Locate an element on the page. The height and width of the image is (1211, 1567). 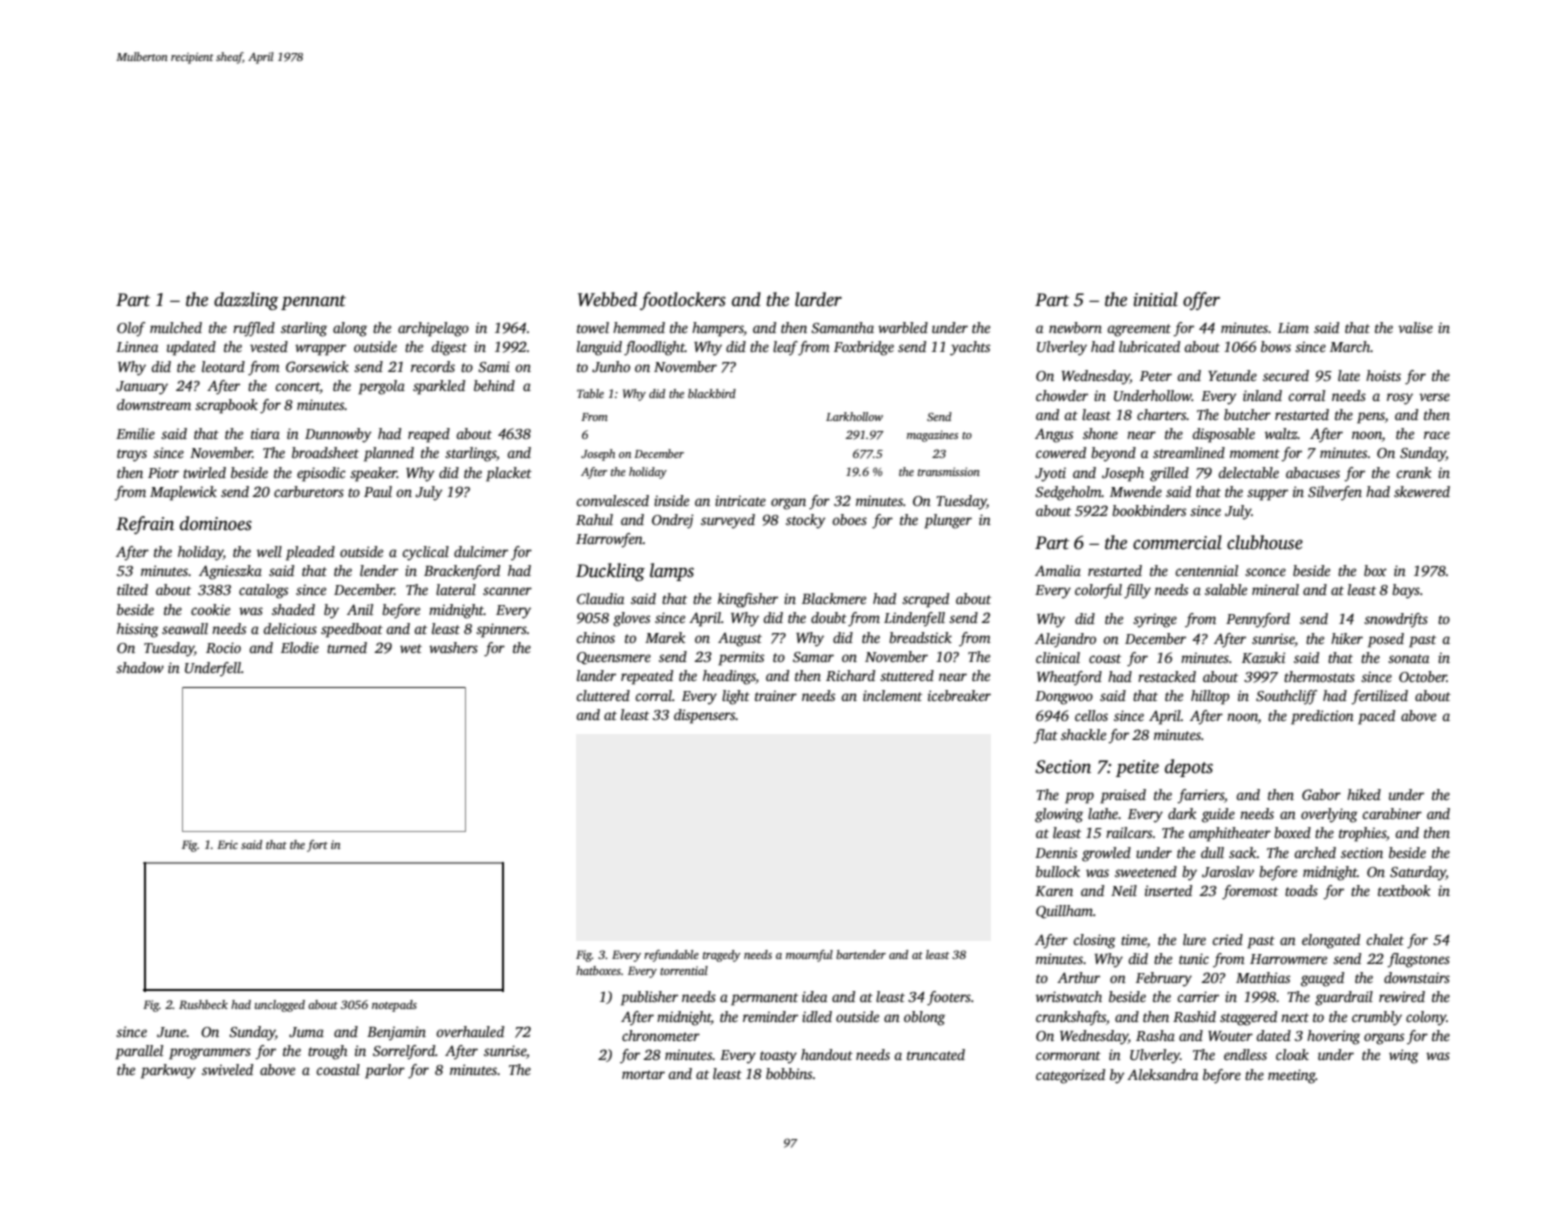
offer is located at coordinates (1201, 301).
